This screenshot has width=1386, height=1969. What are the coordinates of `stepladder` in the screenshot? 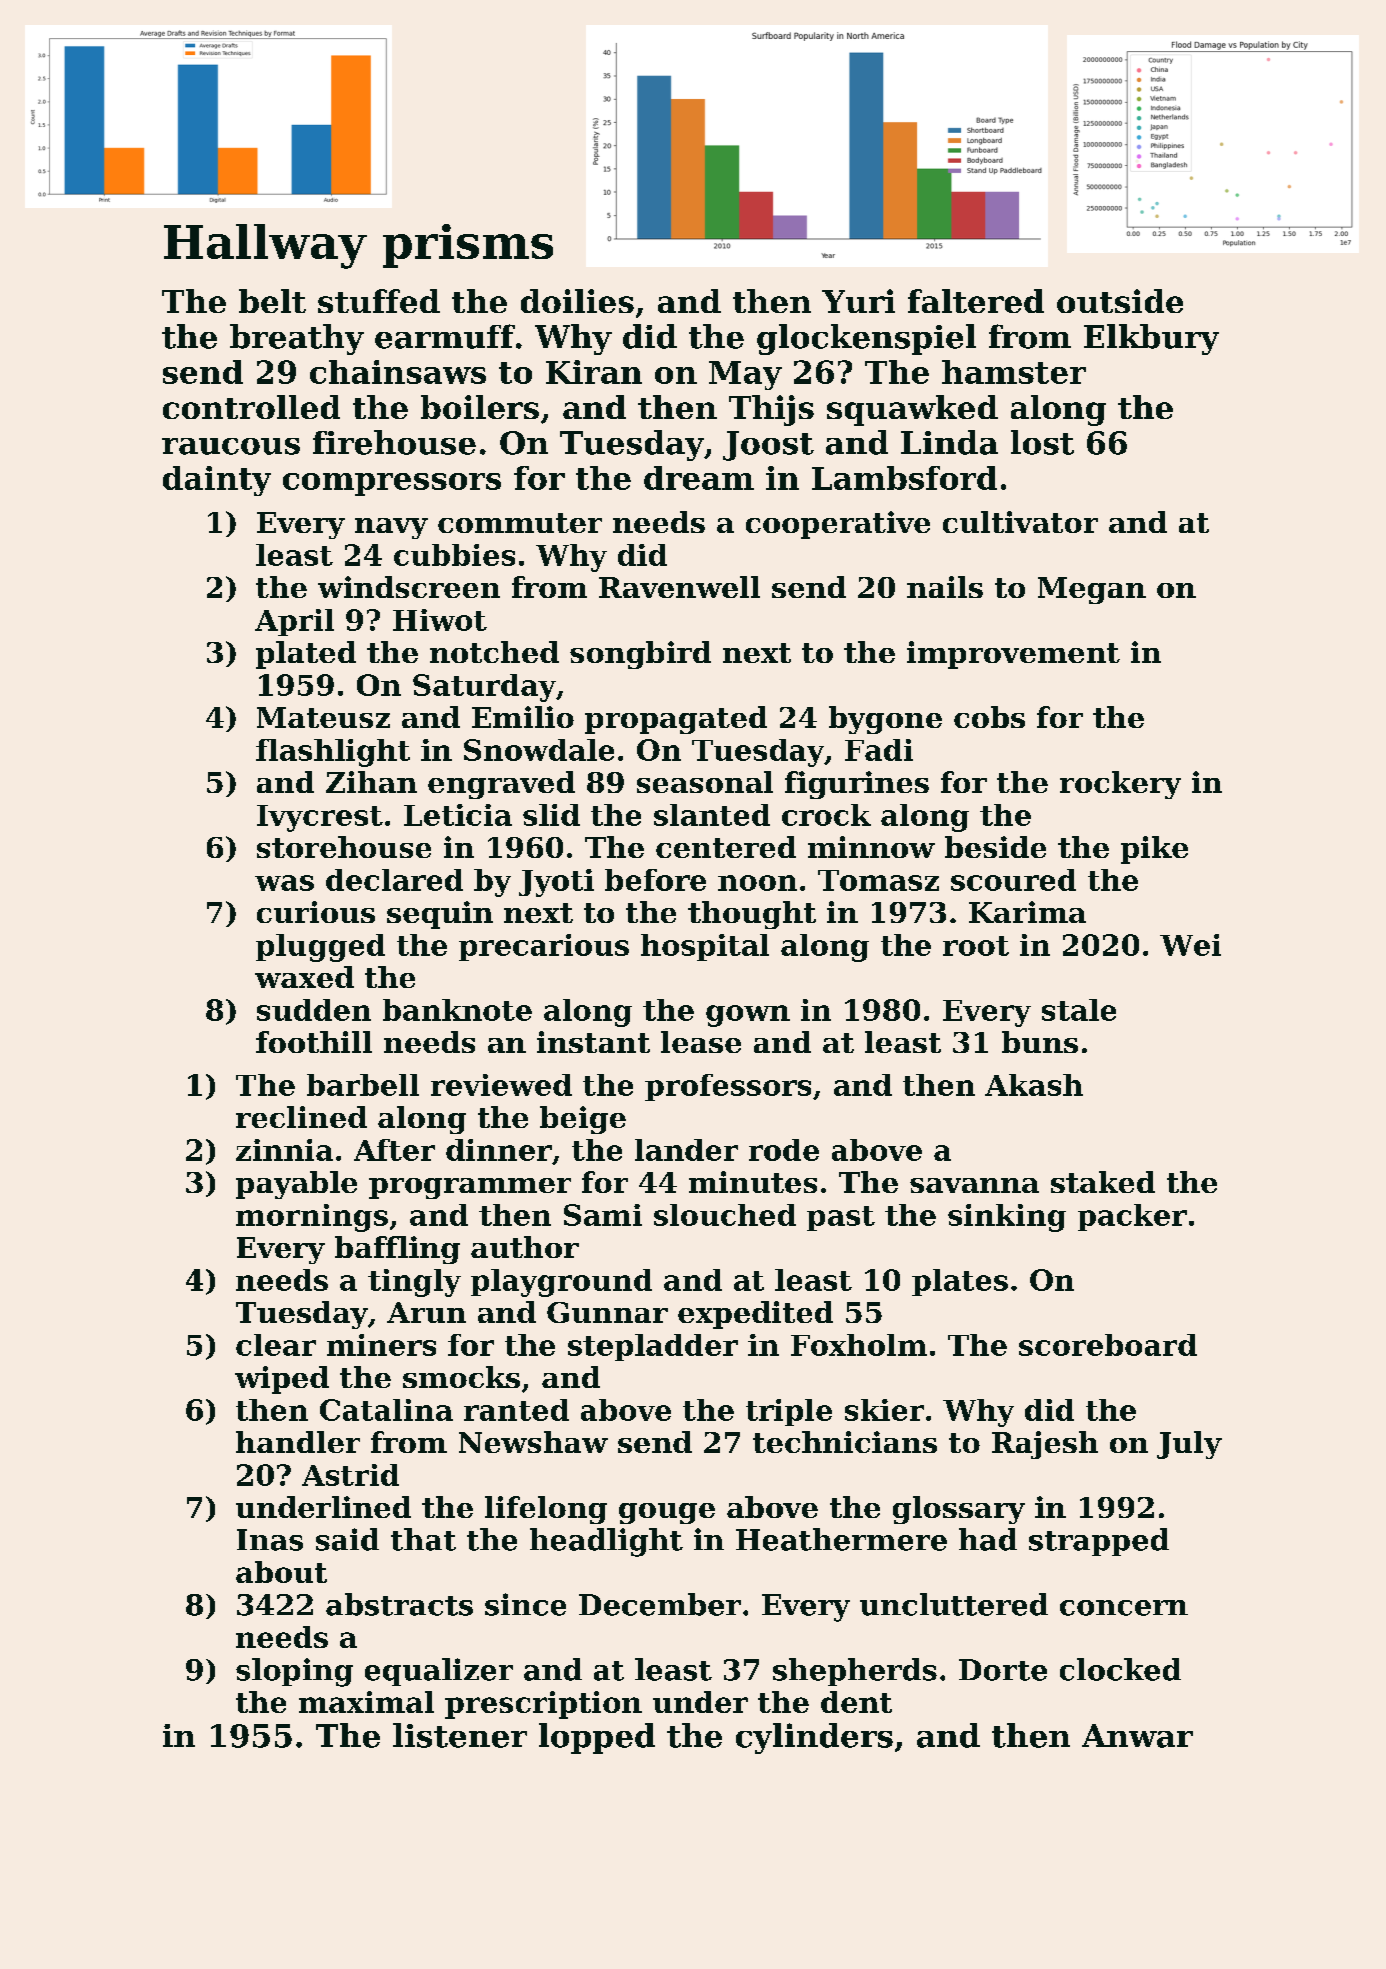 It's located at (653, 1347).
